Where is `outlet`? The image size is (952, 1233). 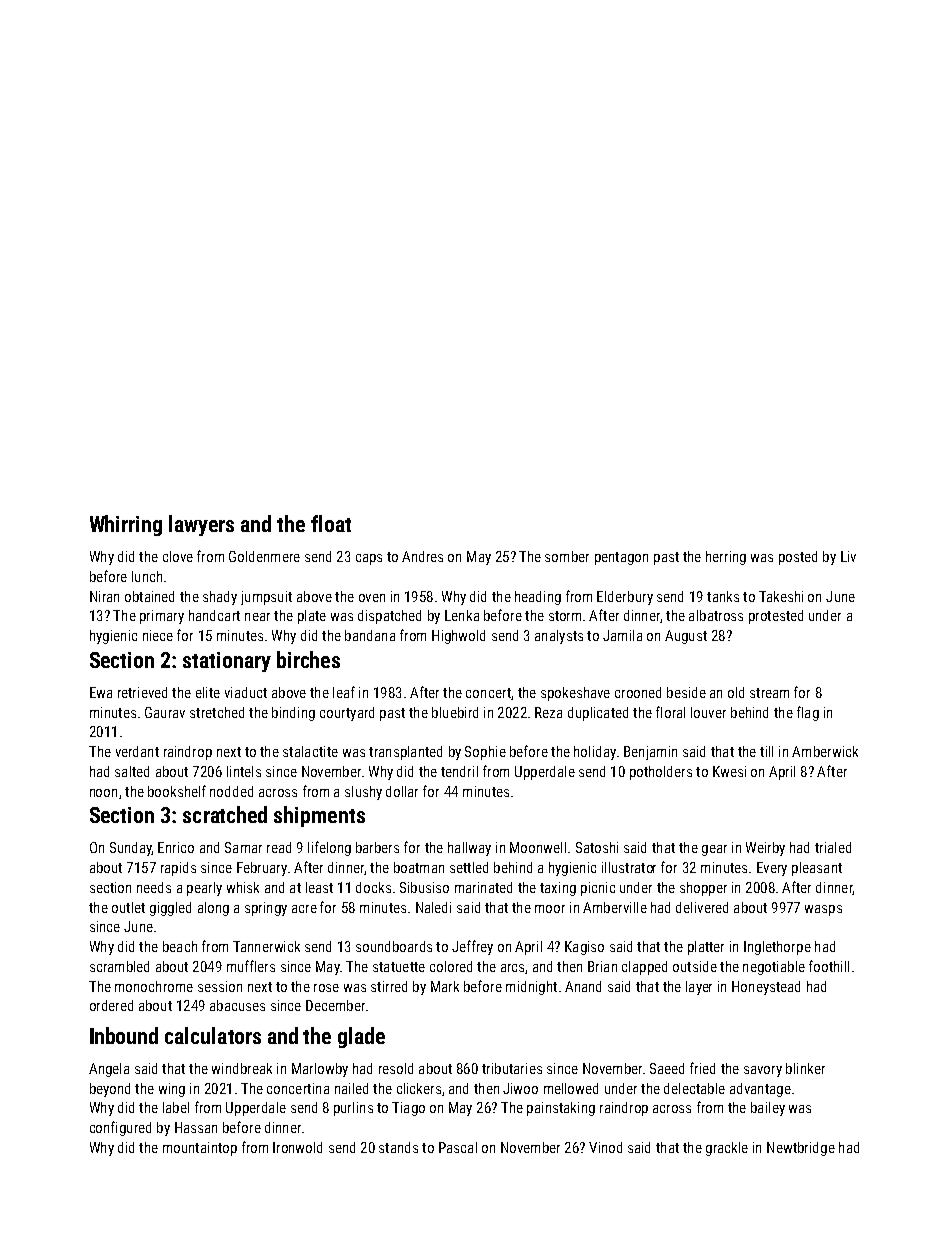
outlet is located at coordinates (128, 907).
